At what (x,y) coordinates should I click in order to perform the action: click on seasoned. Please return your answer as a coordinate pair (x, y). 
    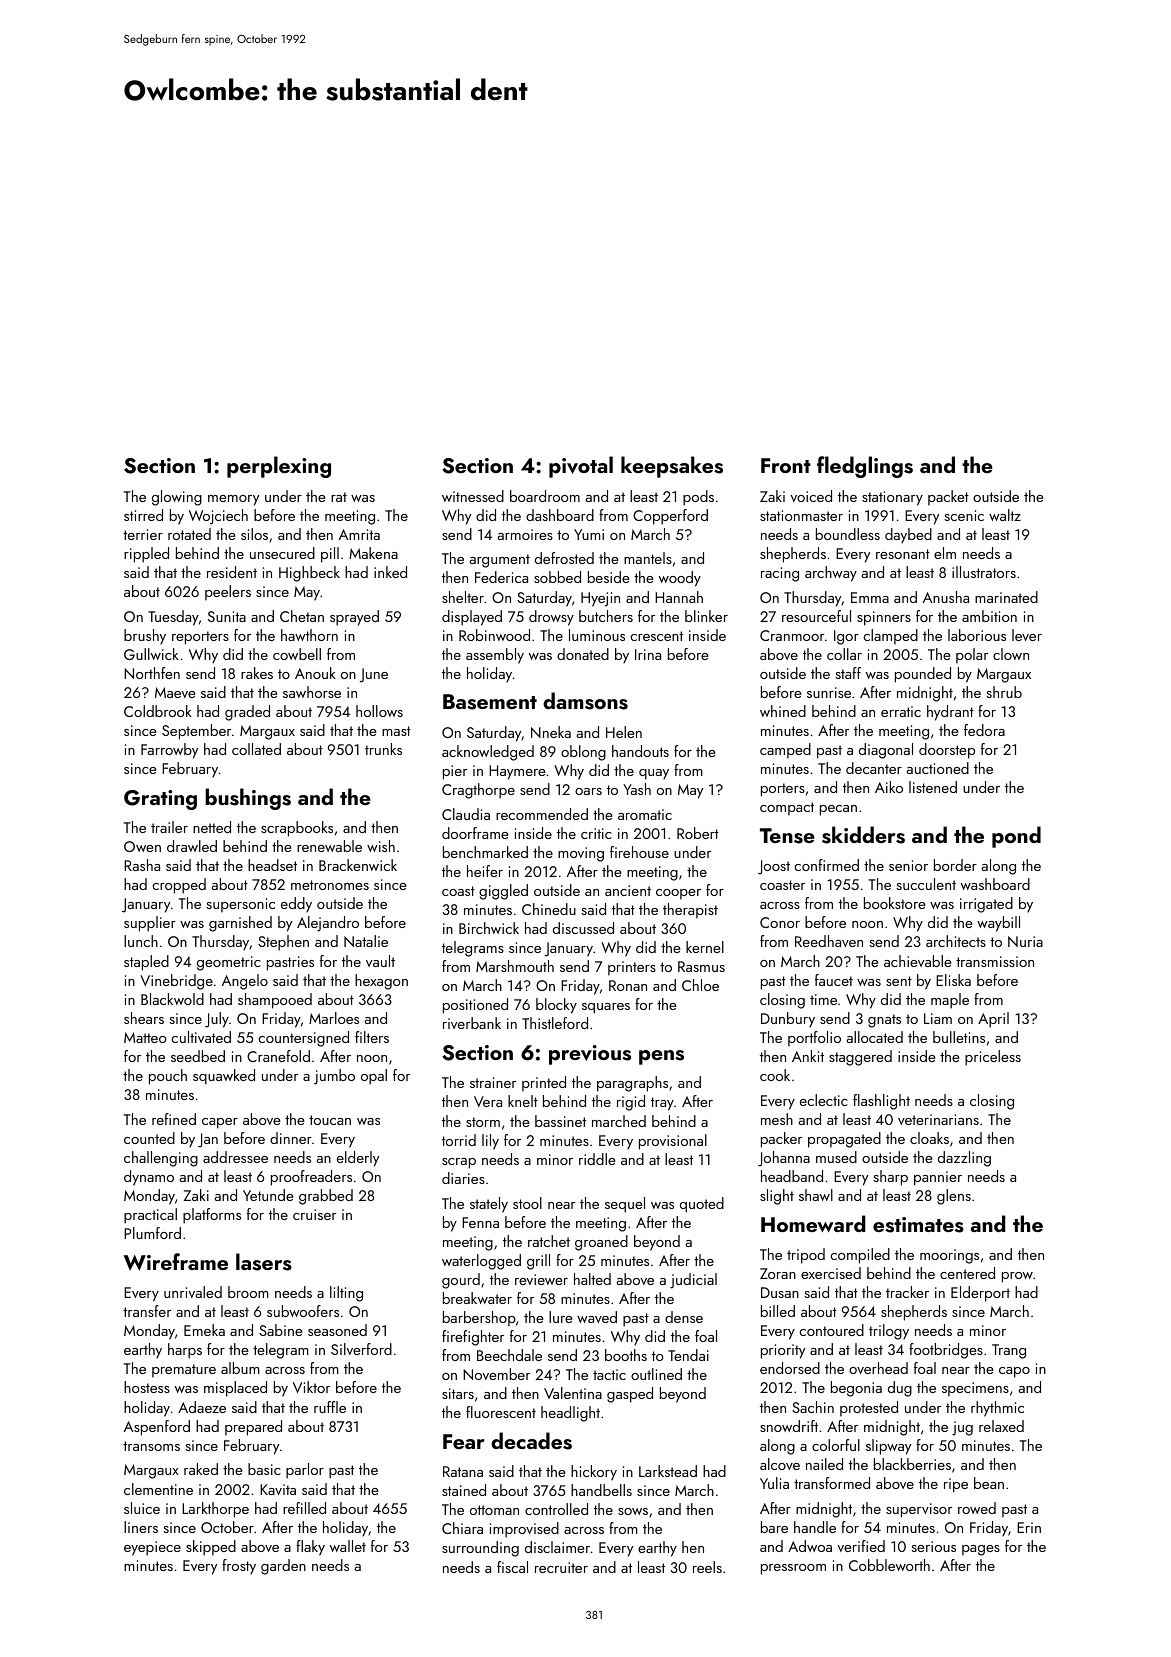
    Looking at the image, I should click on (337, 1330).
